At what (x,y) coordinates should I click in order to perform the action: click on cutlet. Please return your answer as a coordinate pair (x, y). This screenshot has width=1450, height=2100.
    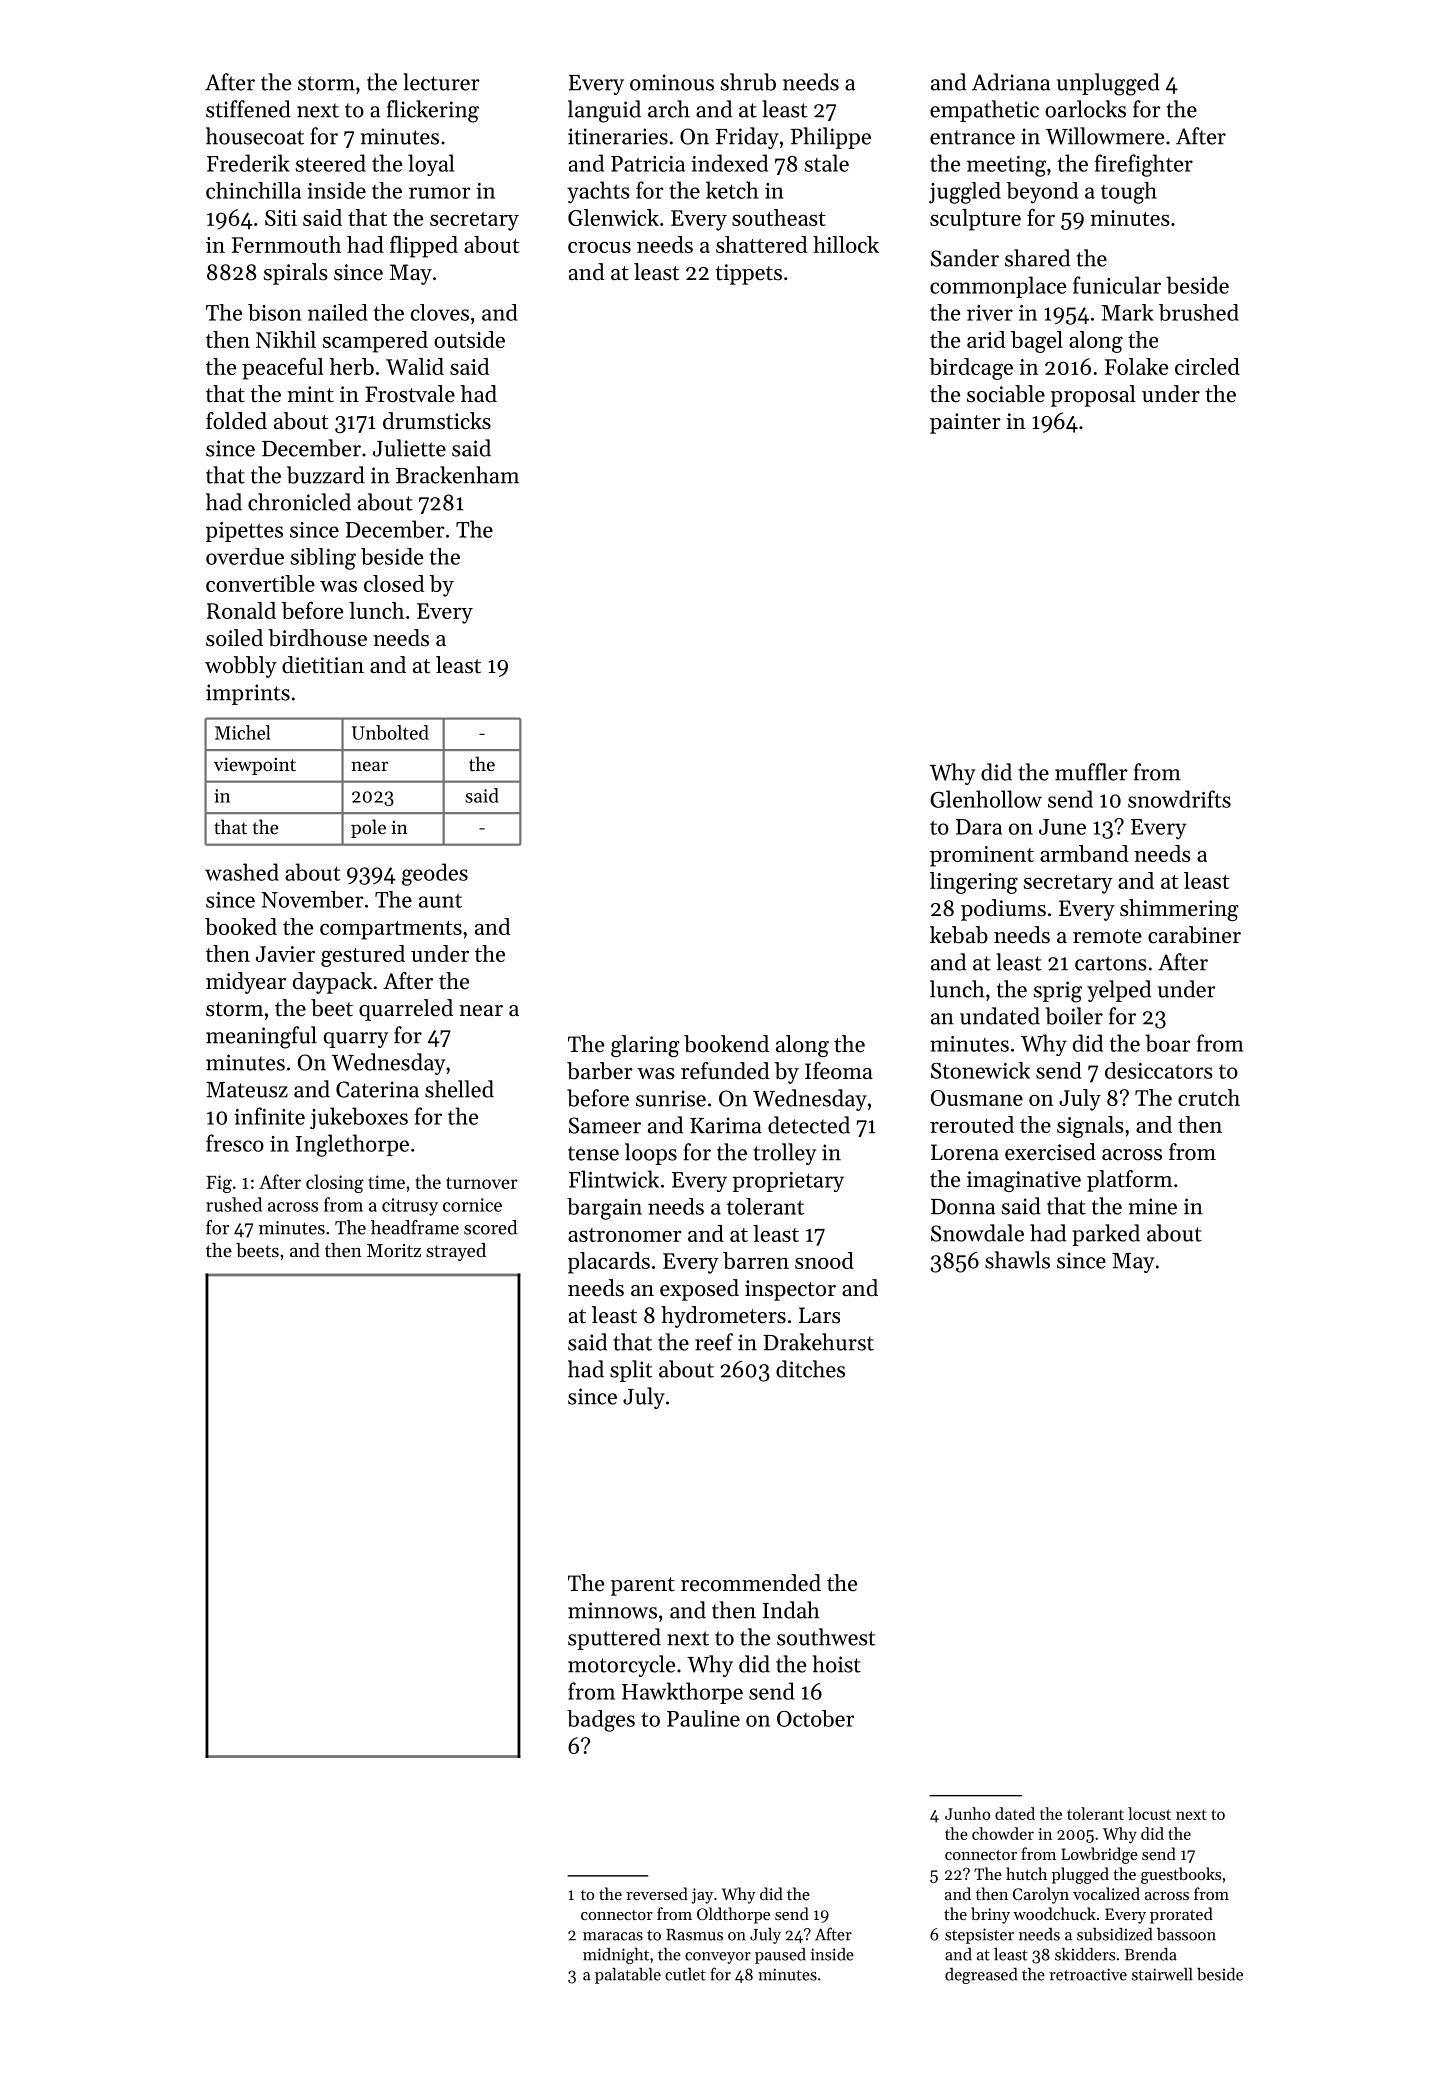
    Looking at the image, I should click on (685, 1974).
